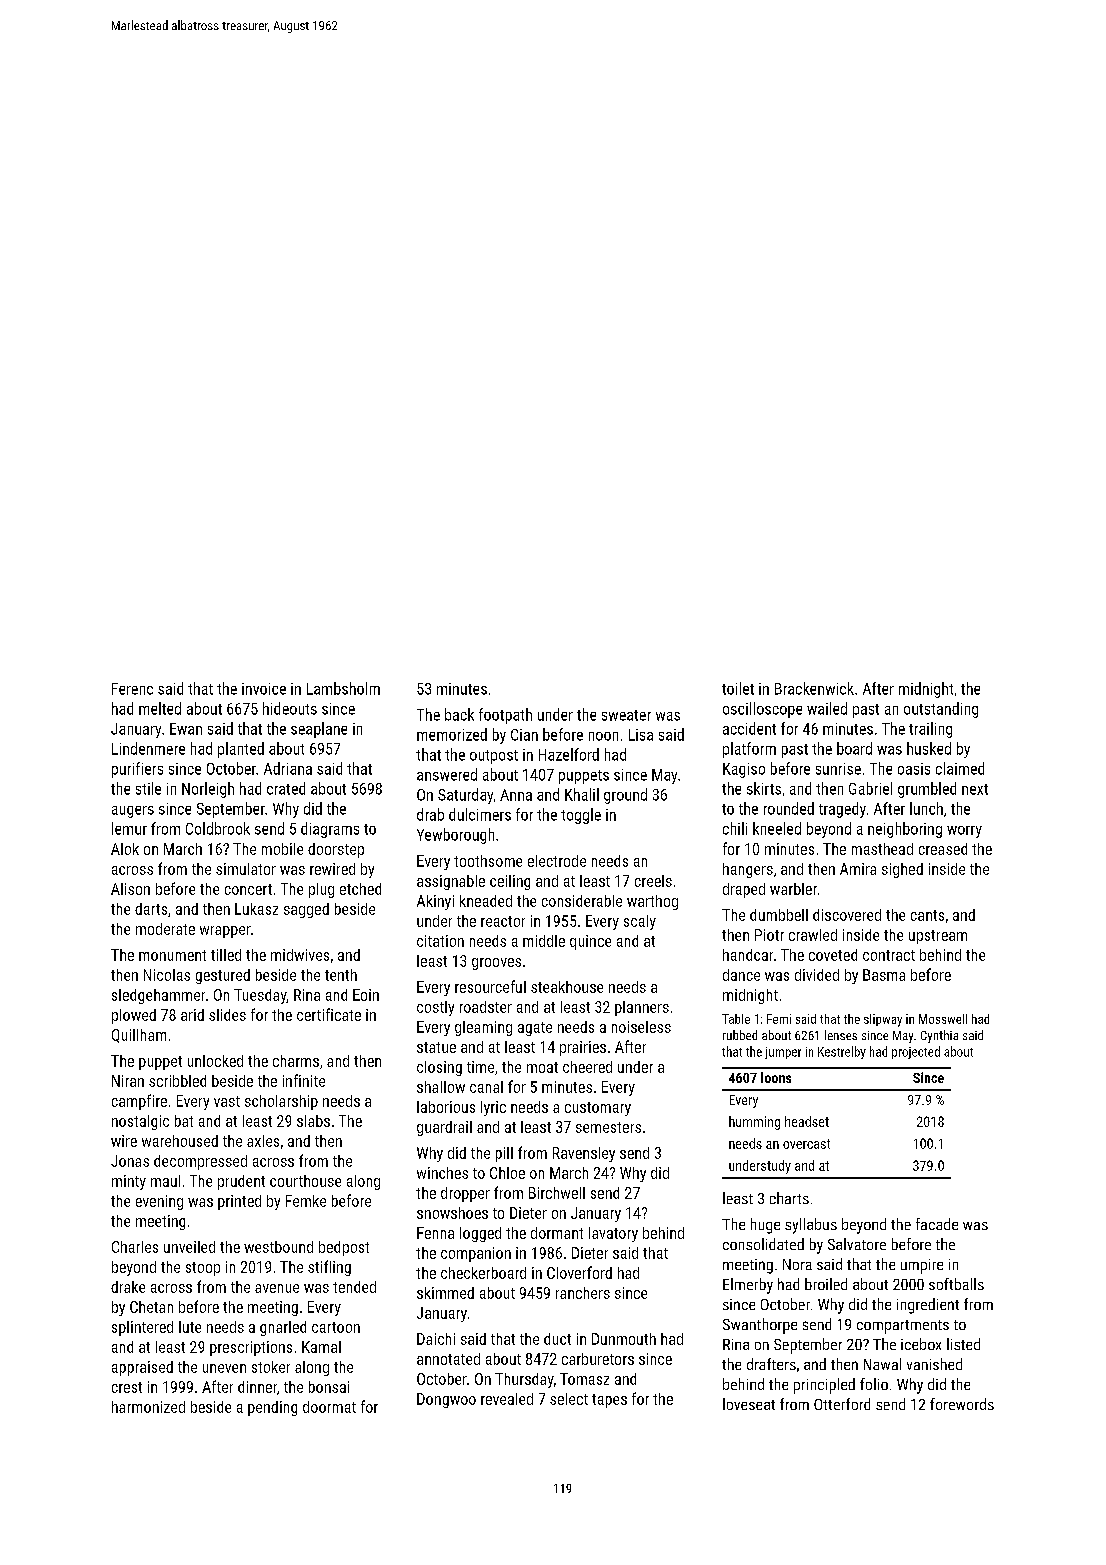 The image size is (1106, 1565). What do you see at coordinates (167, 975) in the screenshot?
I see `Nicolas` at bounding box center [167, 975].
